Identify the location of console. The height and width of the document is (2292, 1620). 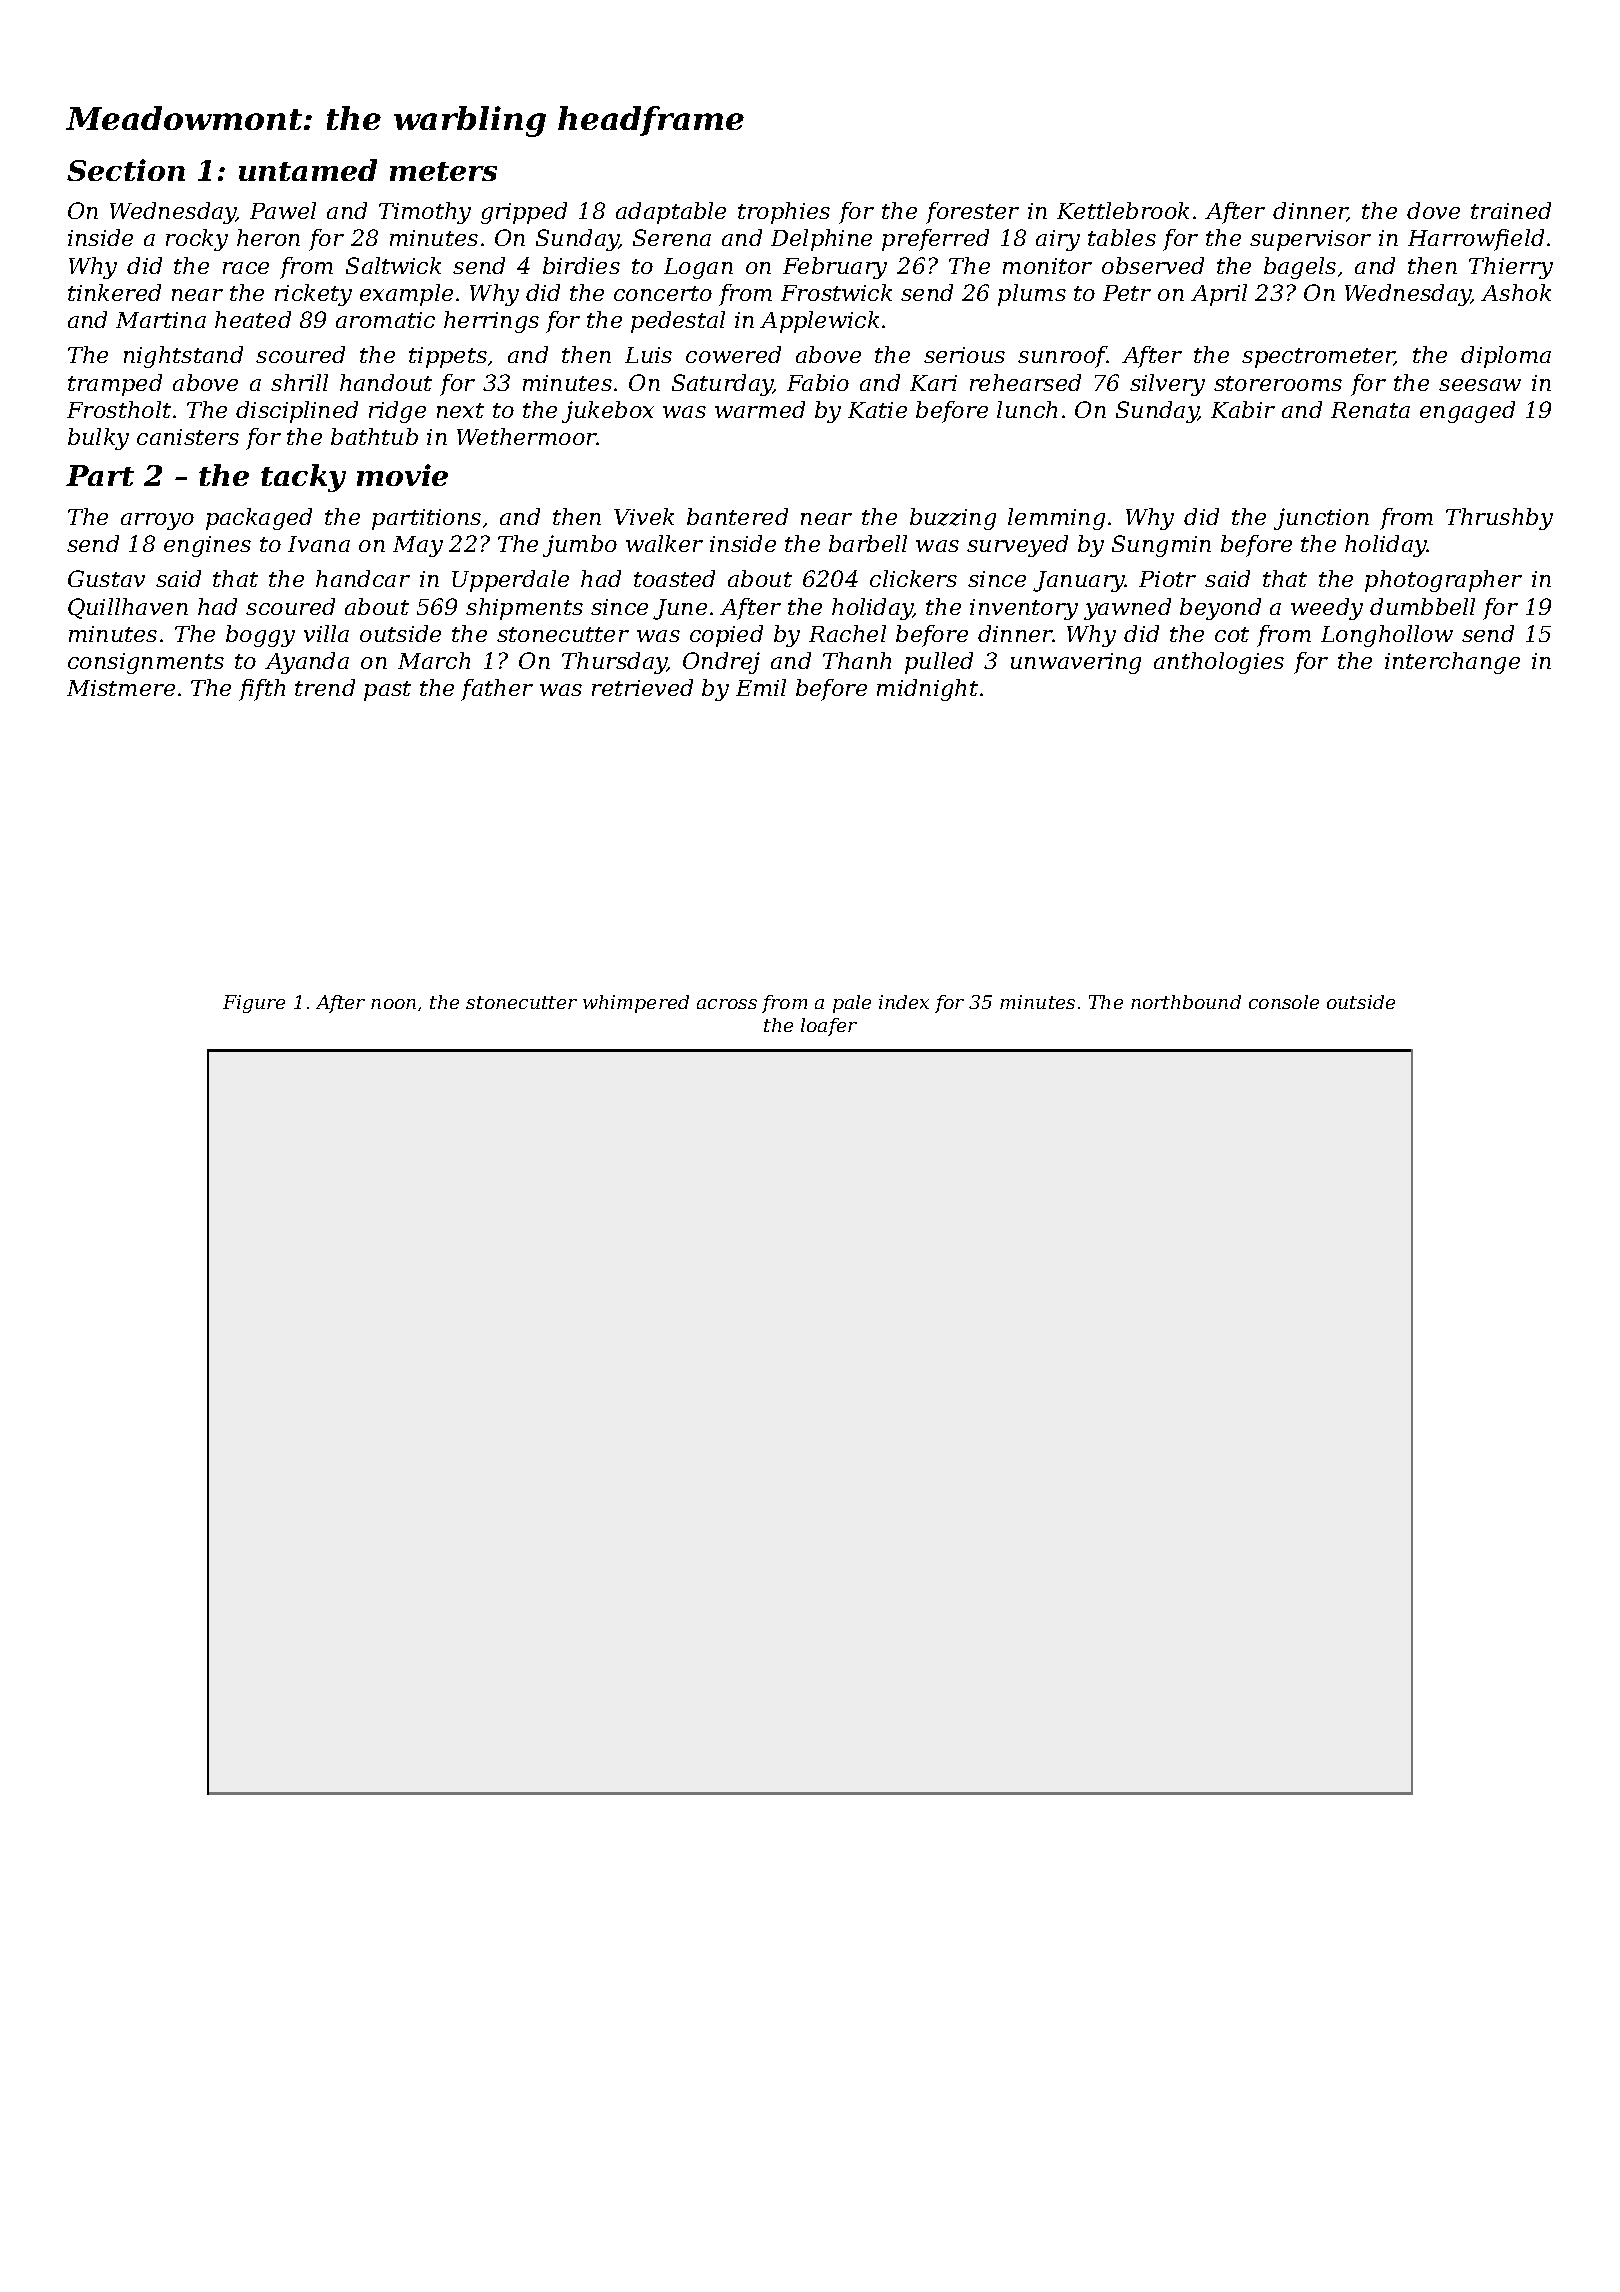
(1284, 1002).
